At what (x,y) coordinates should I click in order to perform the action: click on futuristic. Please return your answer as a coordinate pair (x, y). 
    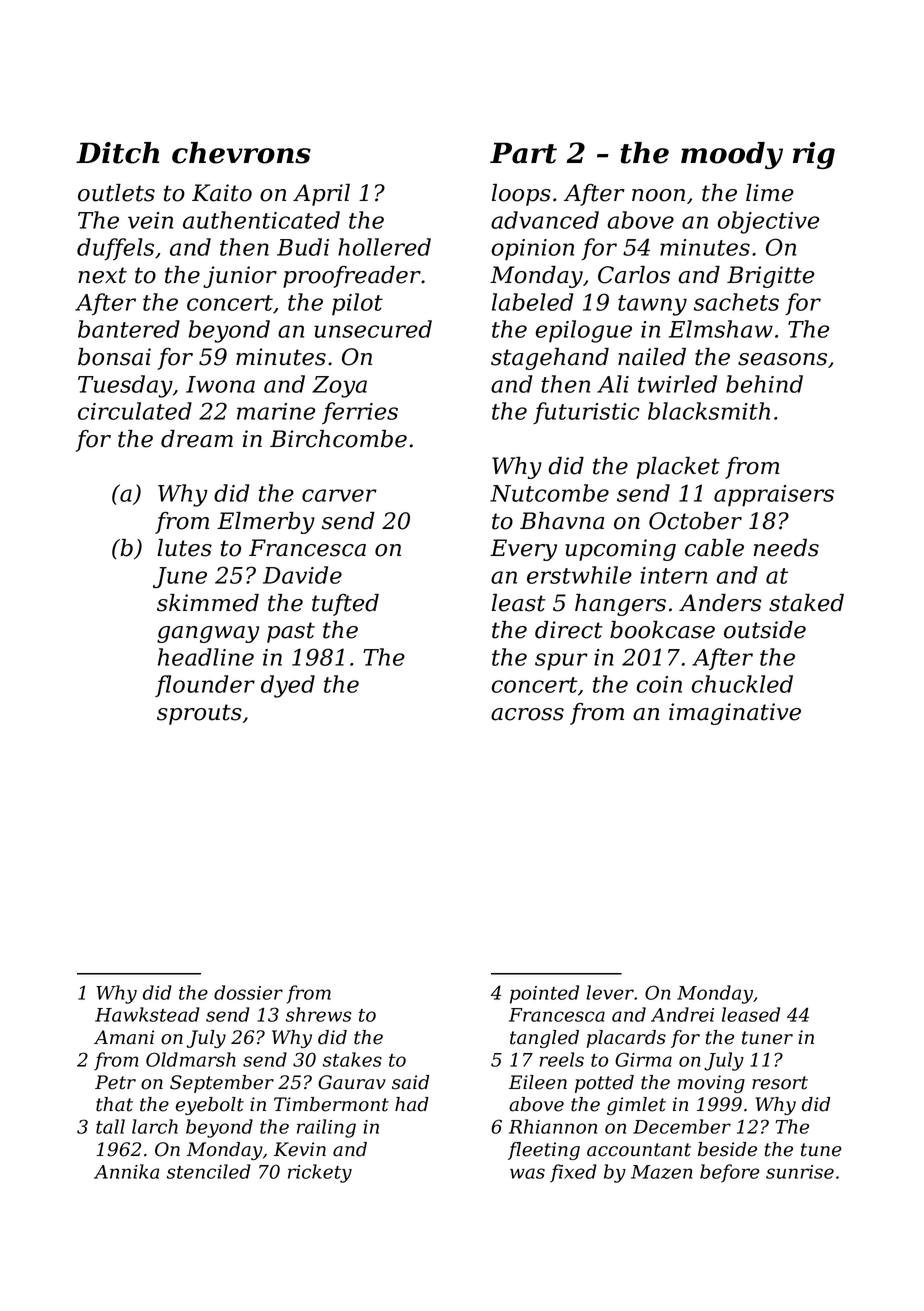
    Looking at the image, I should click on (586, 413).
